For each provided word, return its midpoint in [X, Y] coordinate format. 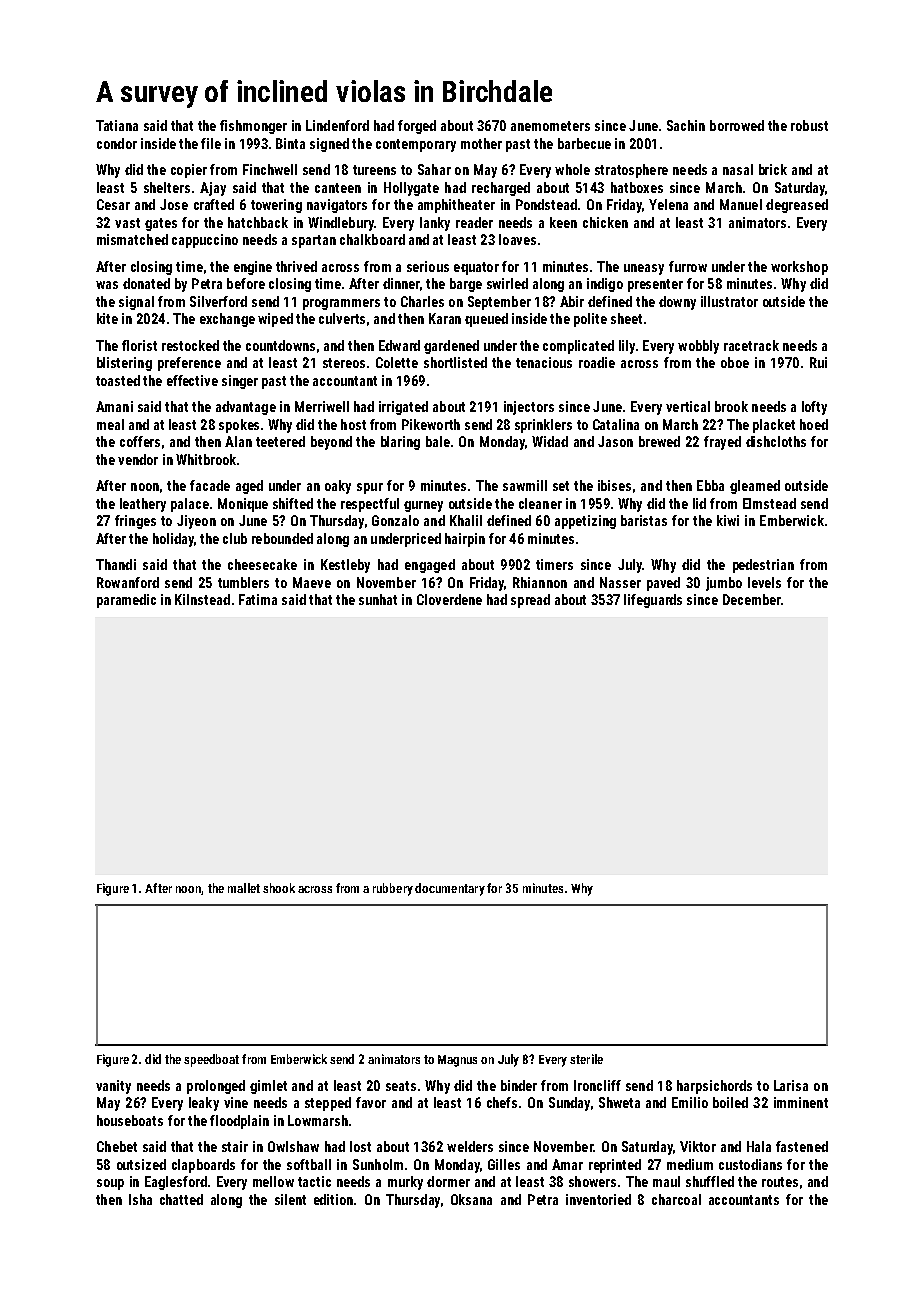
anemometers [550, 126]
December [752, 599]
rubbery [393, 889]
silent [290, 1199]
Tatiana [117, 125]
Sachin [686, 125]
